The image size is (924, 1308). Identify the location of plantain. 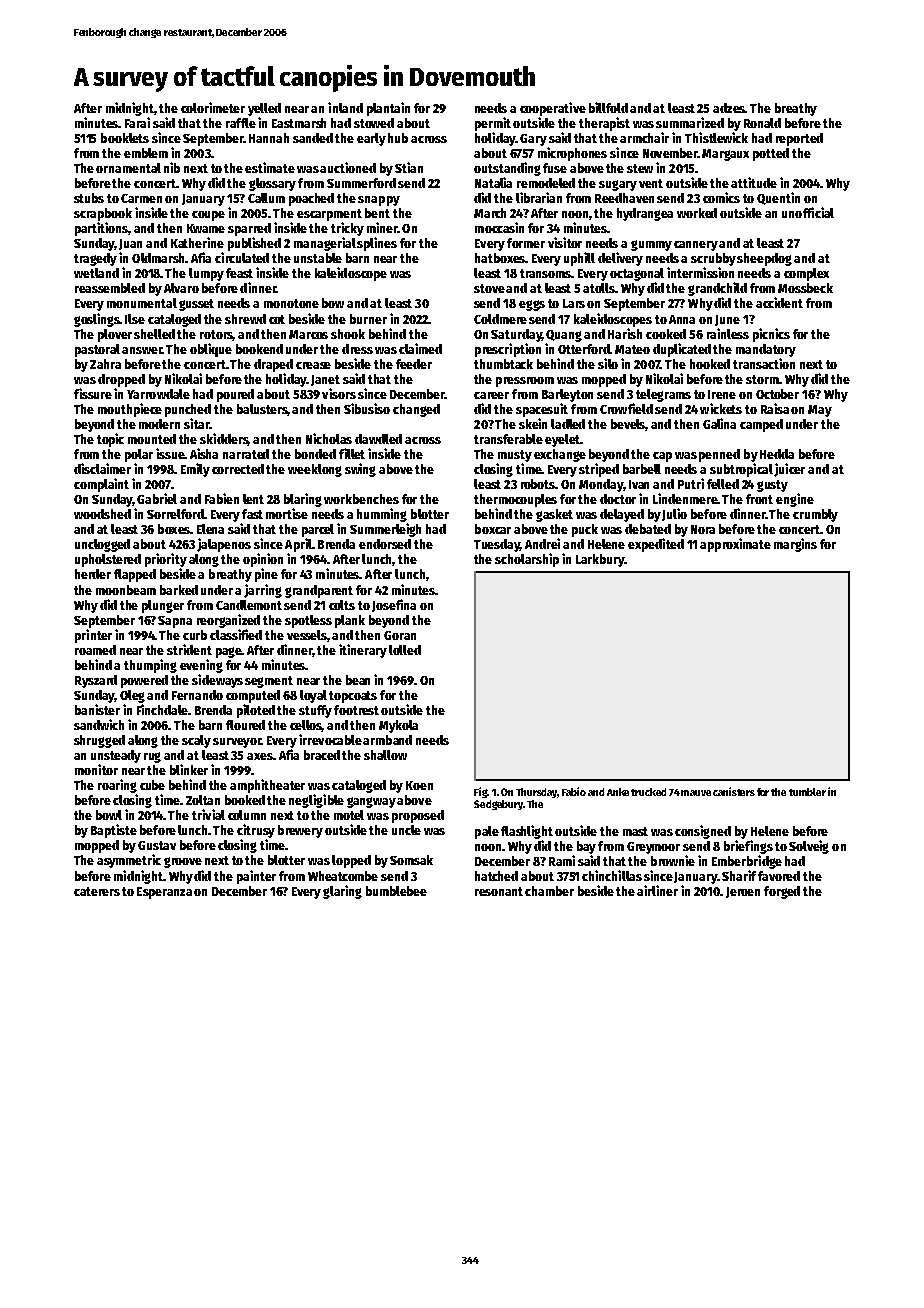
(388, 109).
